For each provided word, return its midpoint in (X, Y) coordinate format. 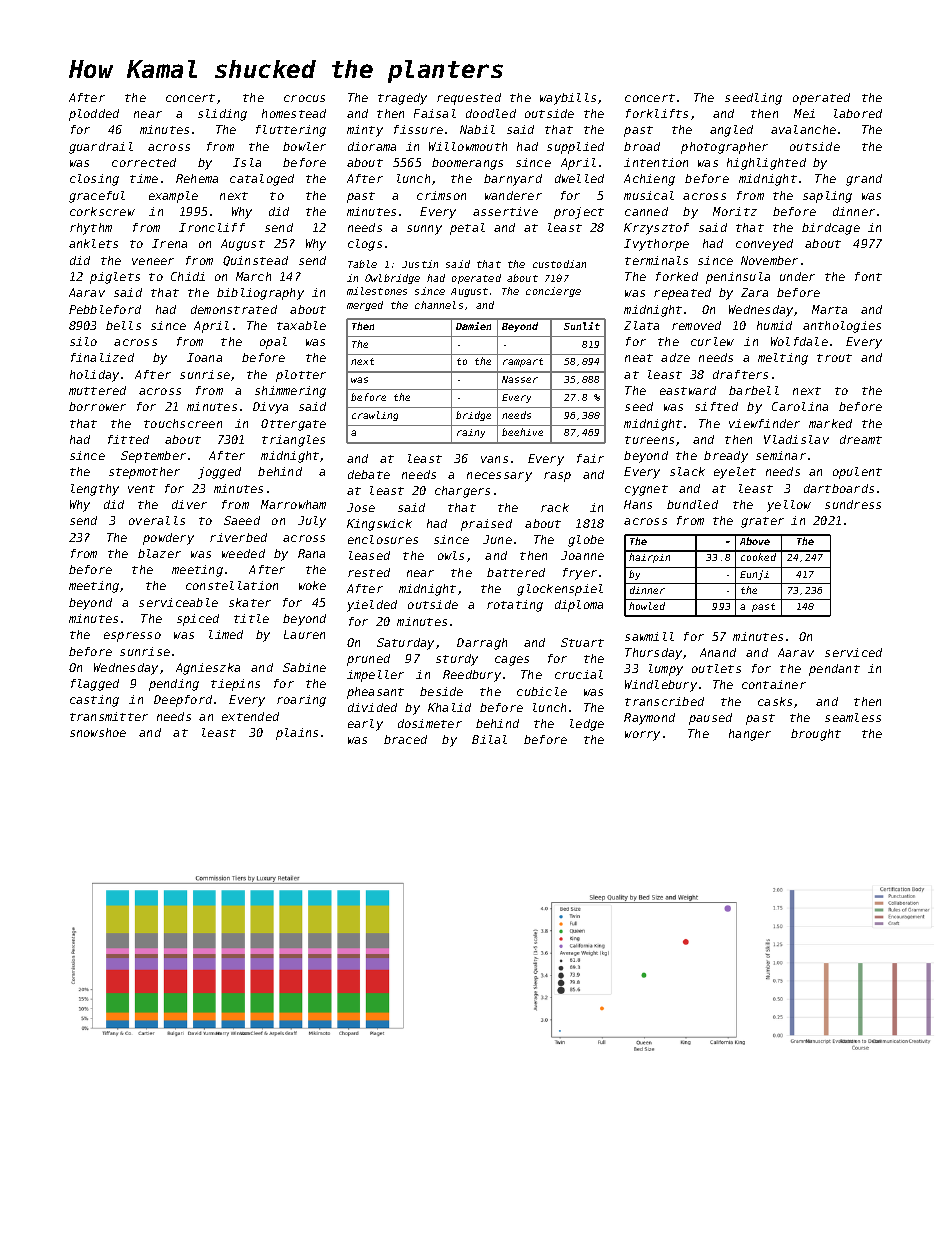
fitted (128, 439)
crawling (375, 416)
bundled (692, 504)
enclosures (383, 539)
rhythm (91, 229)
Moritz (735, 211)
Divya (270, 408)
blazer (159, 553)
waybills (568, 99)
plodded (94, 115)
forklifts (657, 113)
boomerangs (467, 164)
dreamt (861, 439)
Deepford (183, 701)
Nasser (520, 379)
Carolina (800, 406)
